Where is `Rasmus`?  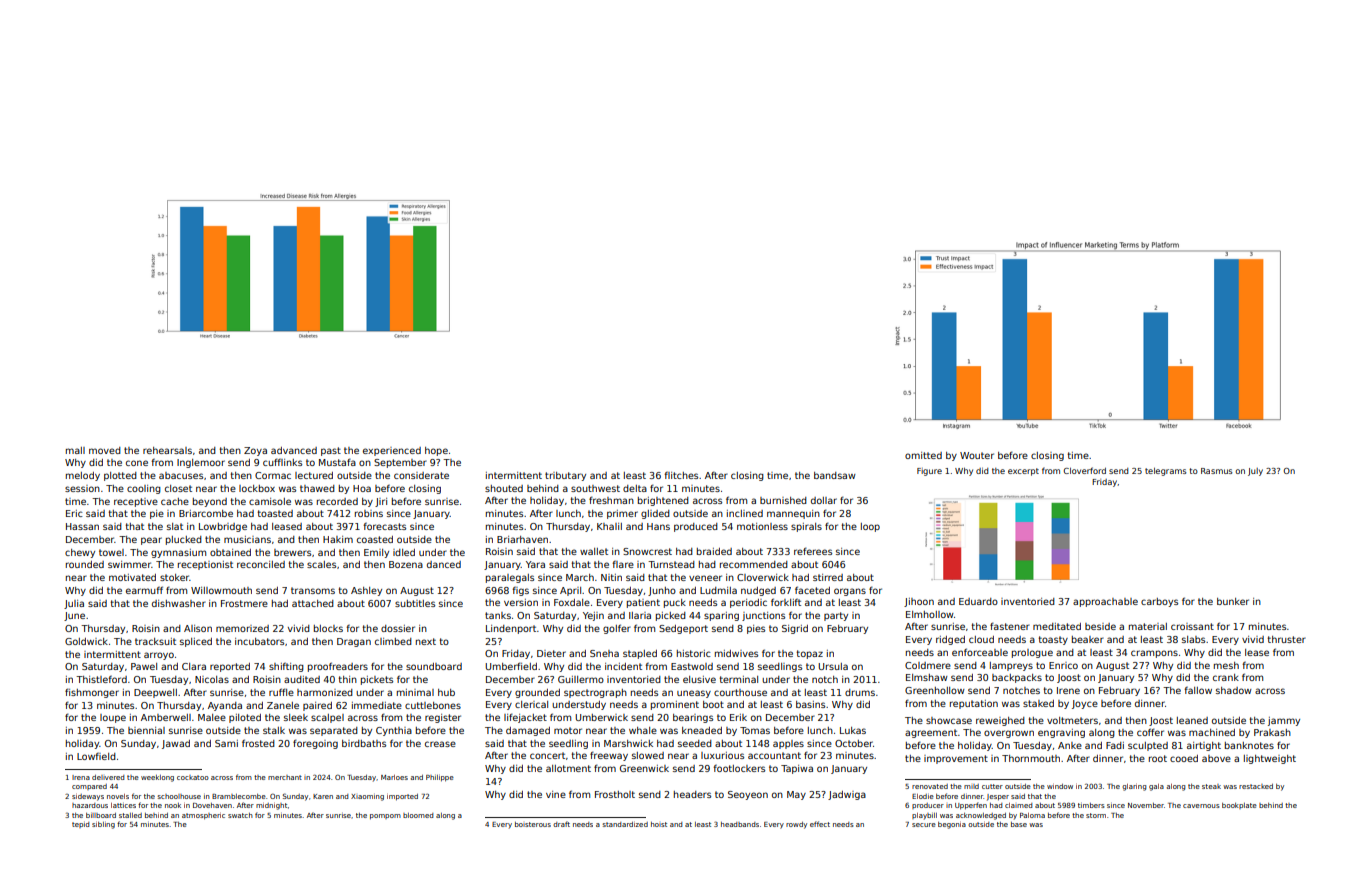 Rasmus is located at coordinates (1216, 471).
